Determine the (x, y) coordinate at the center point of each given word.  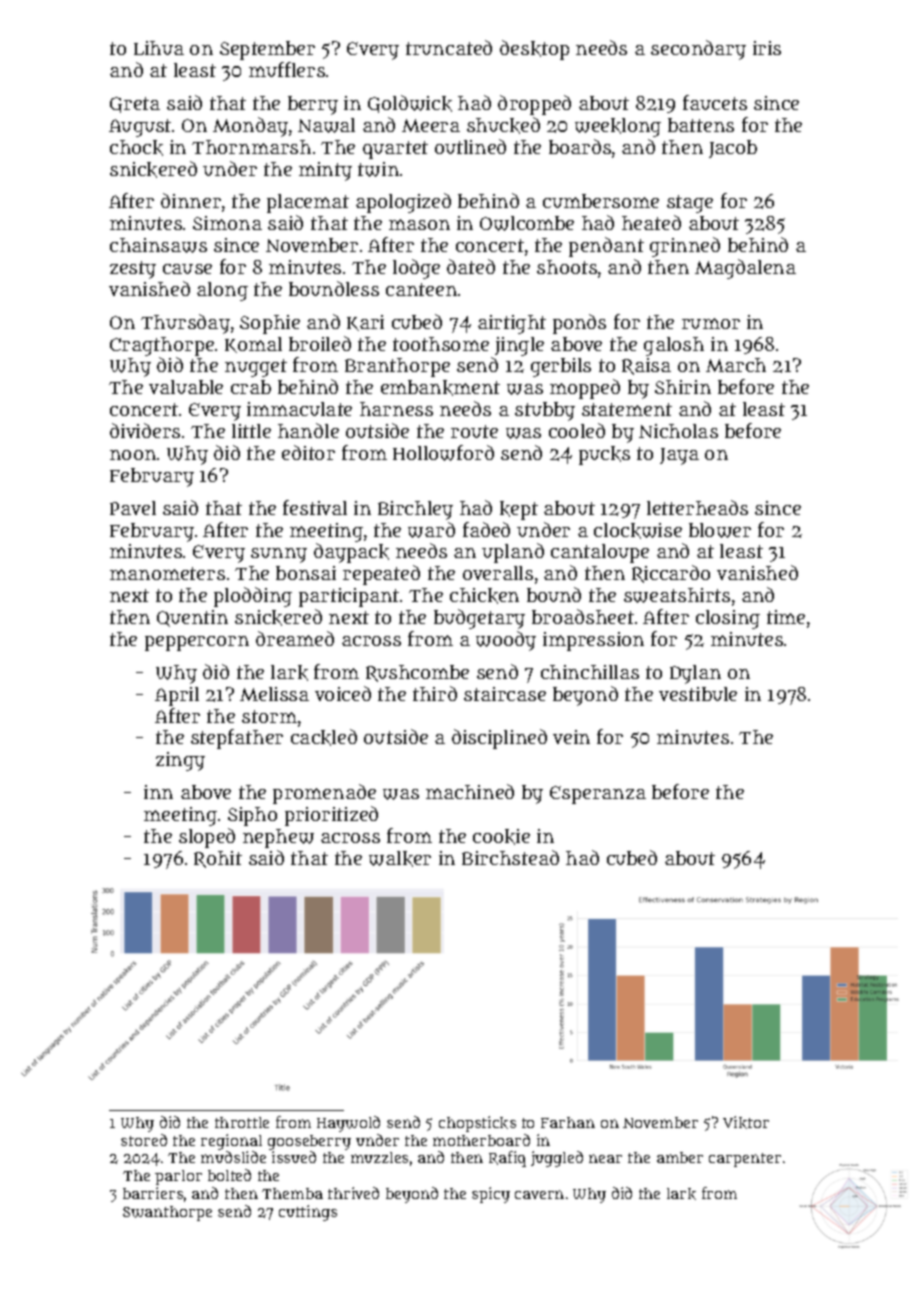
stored (144, 1140)
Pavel (133, 508)
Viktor (746, 1122)
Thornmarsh (251, 147)
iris (767, 48)
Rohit (218, 859)
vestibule (698, 694)
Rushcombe (417, 673)
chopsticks (477, 1124)
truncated (449, 47)
